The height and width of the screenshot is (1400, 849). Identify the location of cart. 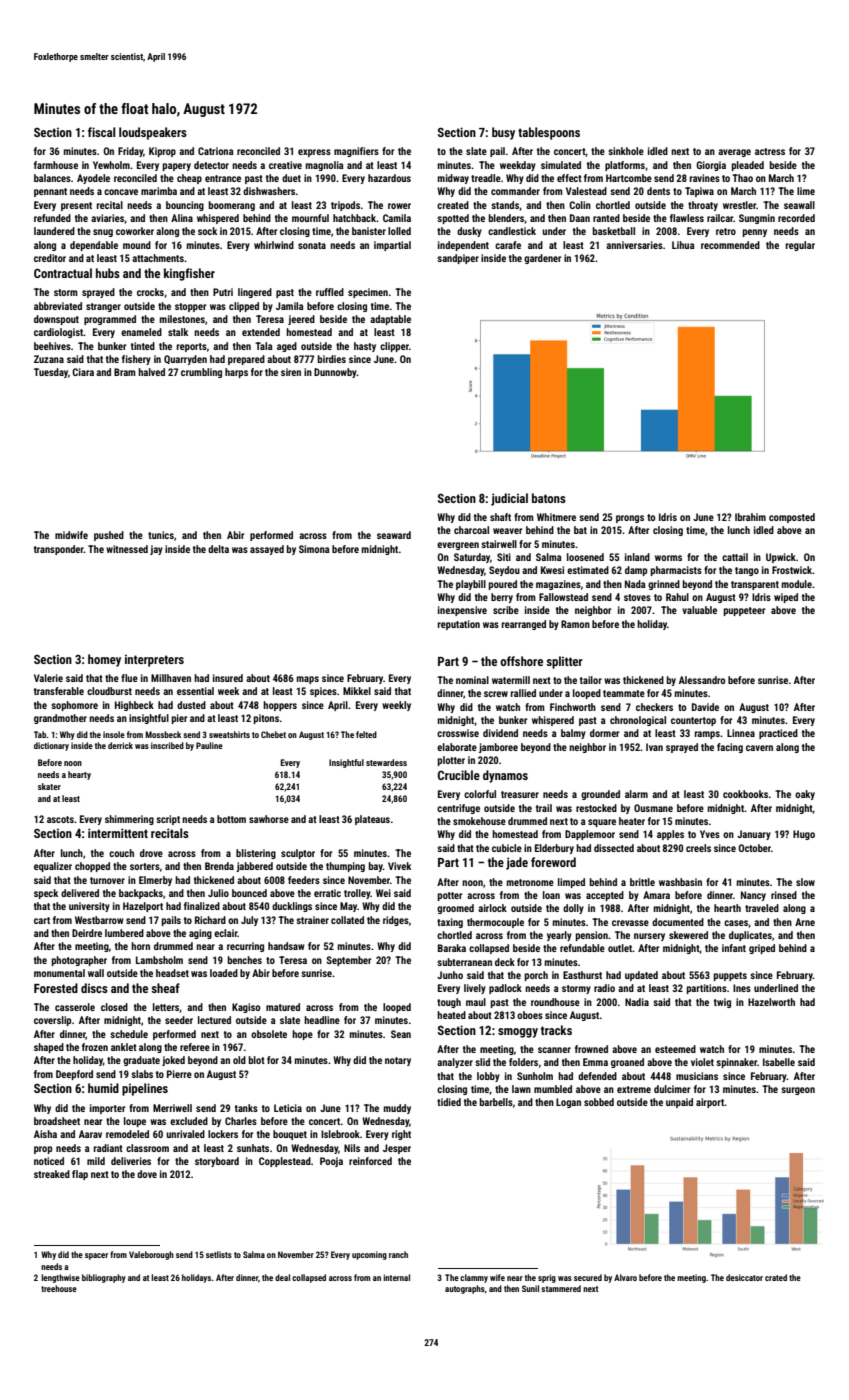
(42, 920).
